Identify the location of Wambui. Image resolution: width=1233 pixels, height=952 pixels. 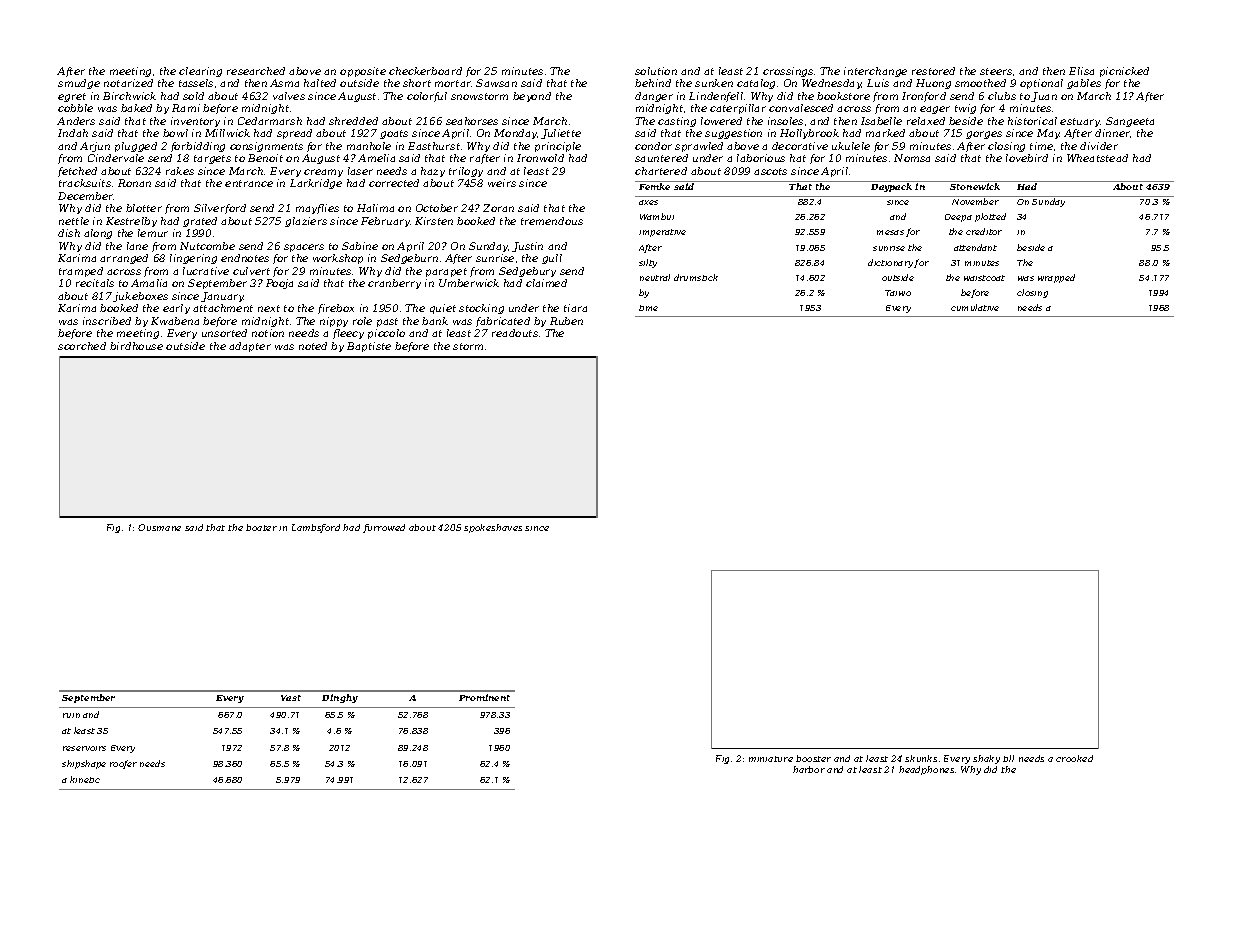
(657, 216).
